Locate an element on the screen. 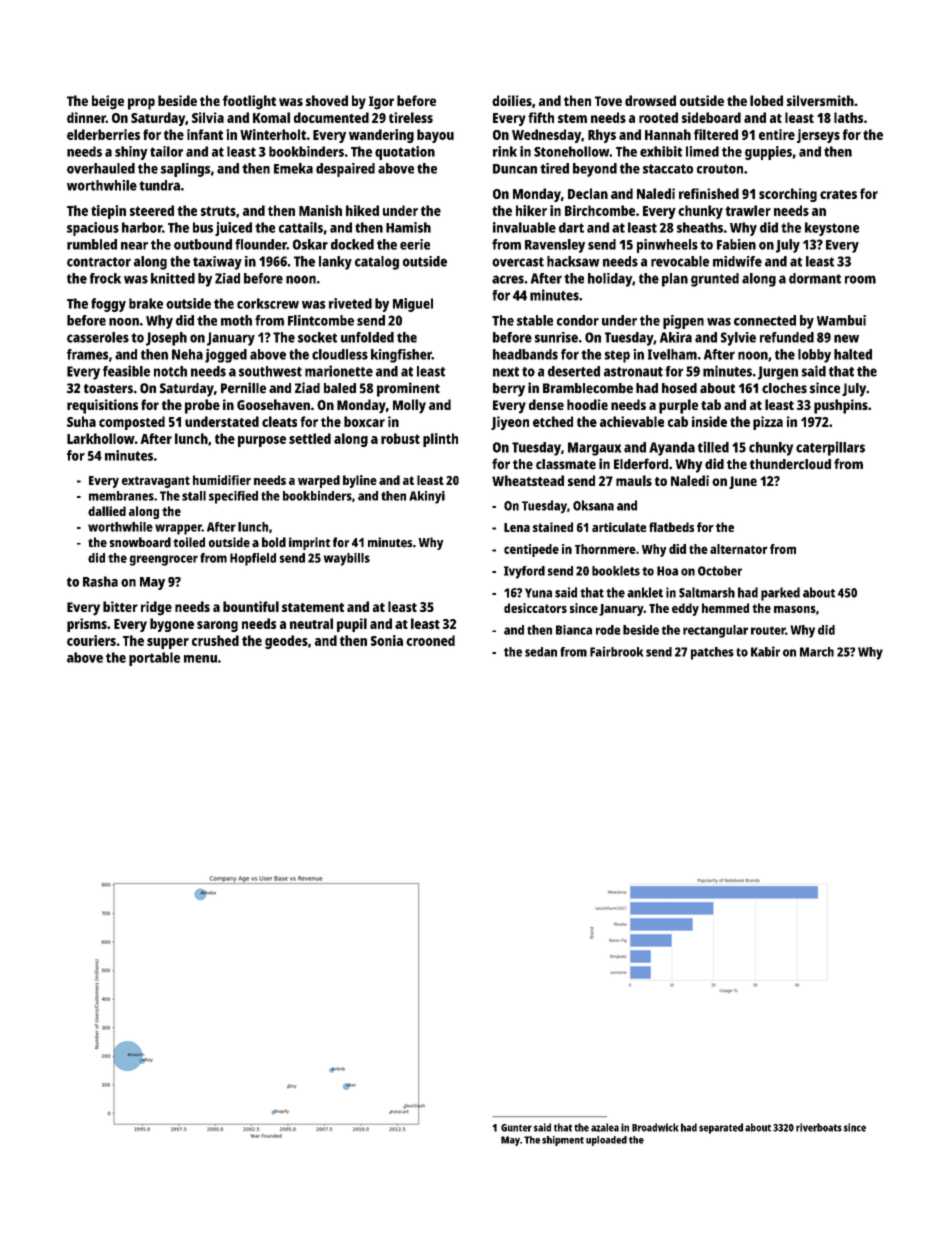  Molly is located at coordinates (409, 406).
